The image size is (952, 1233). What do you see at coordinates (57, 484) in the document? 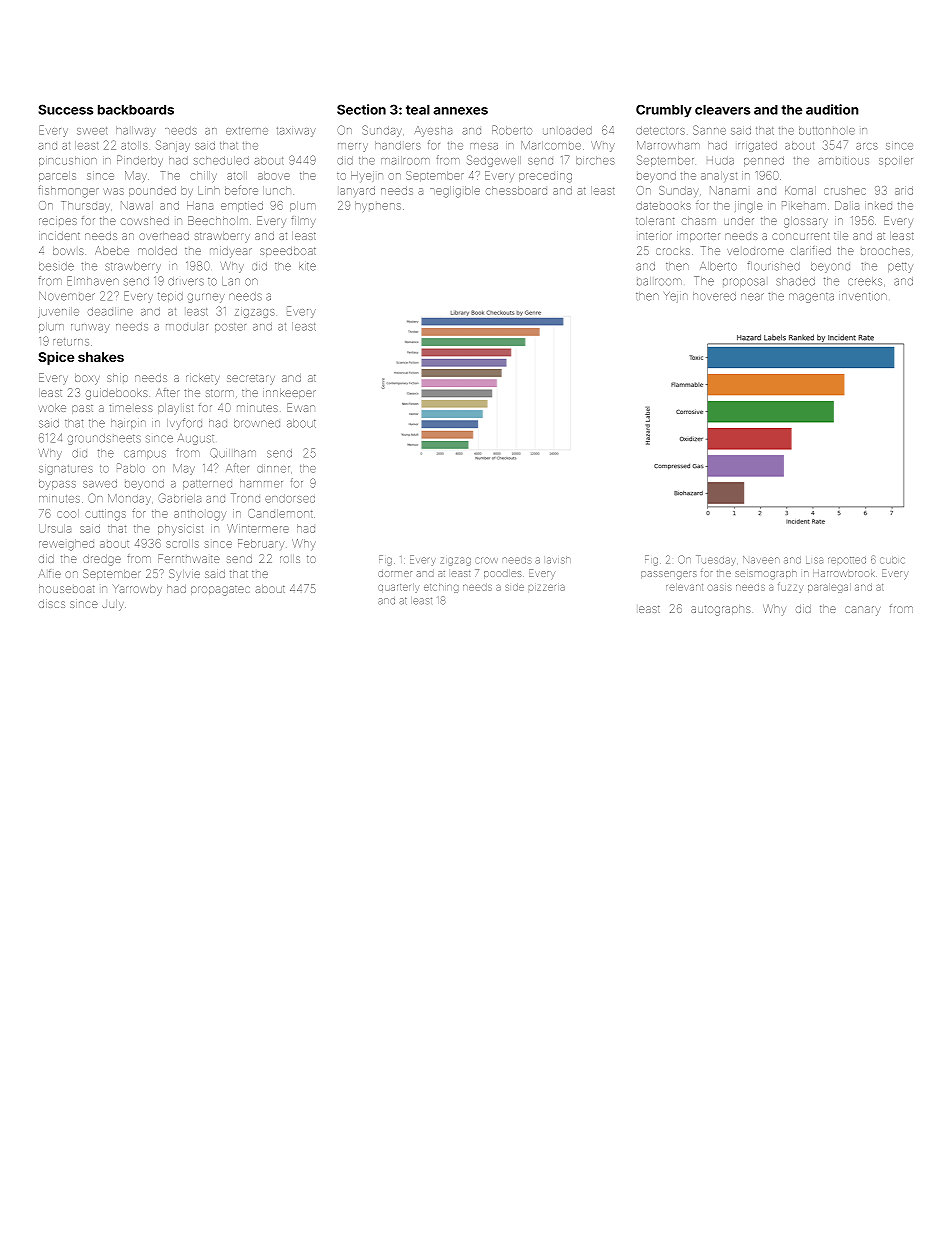
I see `bypass` at bounding box center [57, 484].
